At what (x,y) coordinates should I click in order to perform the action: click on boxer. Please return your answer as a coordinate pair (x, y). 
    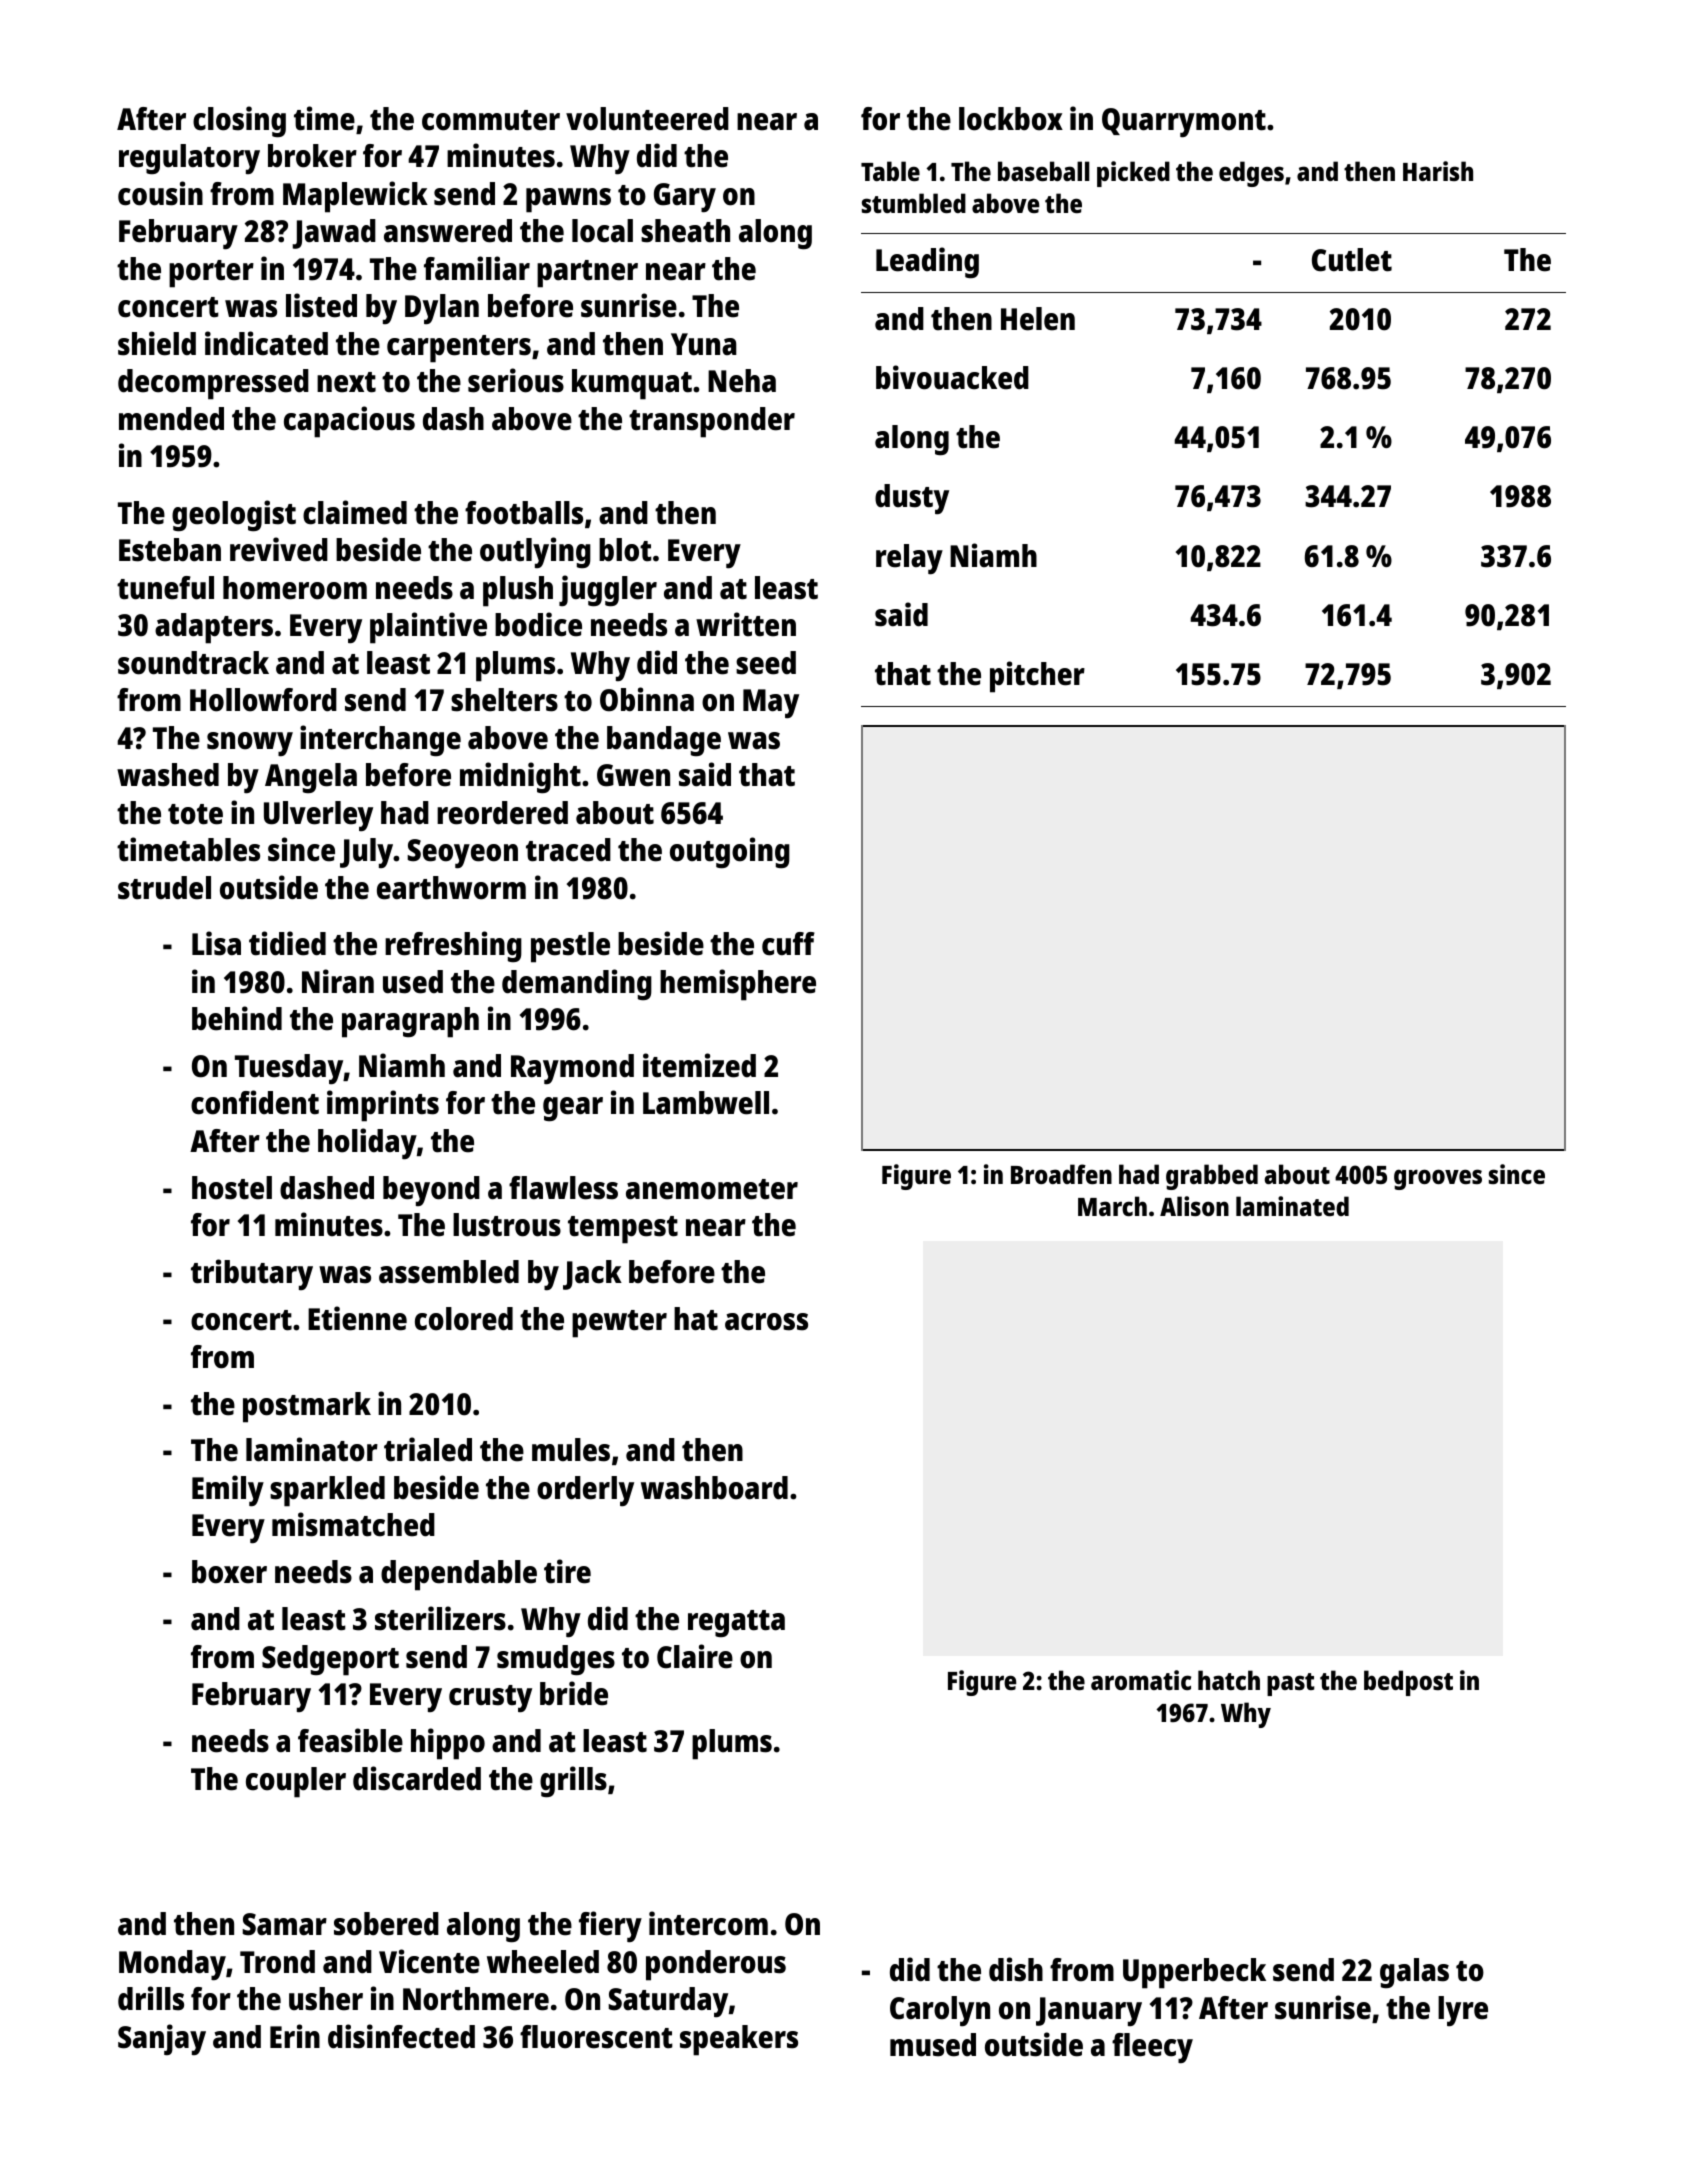
    Looking at the image, I should click on (229, 1572).
